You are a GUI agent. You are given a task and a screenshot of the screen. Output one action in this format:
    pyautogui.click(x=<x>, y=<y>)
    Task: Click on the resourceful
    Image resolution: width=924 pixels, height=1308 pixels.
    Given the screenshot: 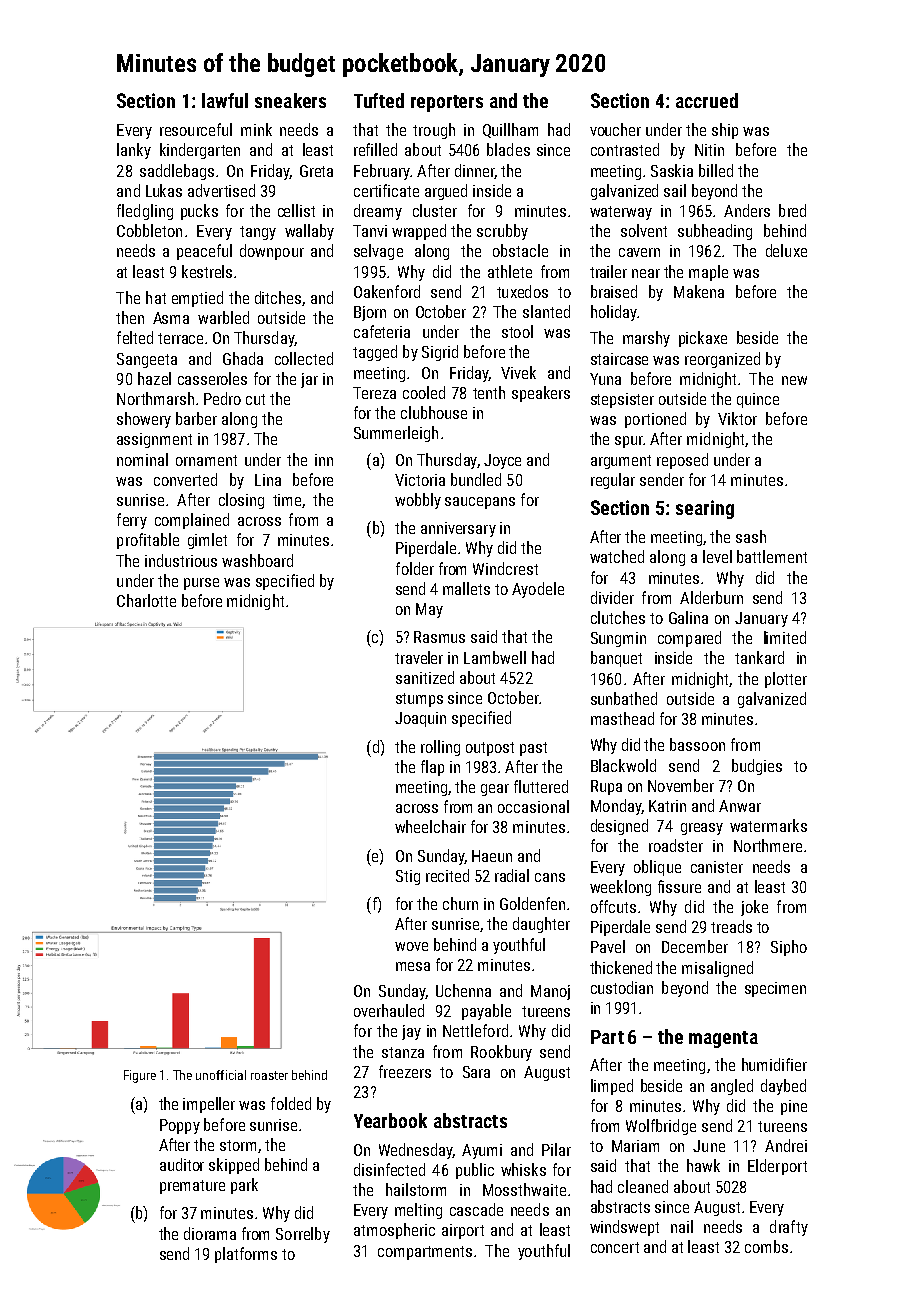 What is the action you would take?
    pyautogui.click(x=196, y=129)
